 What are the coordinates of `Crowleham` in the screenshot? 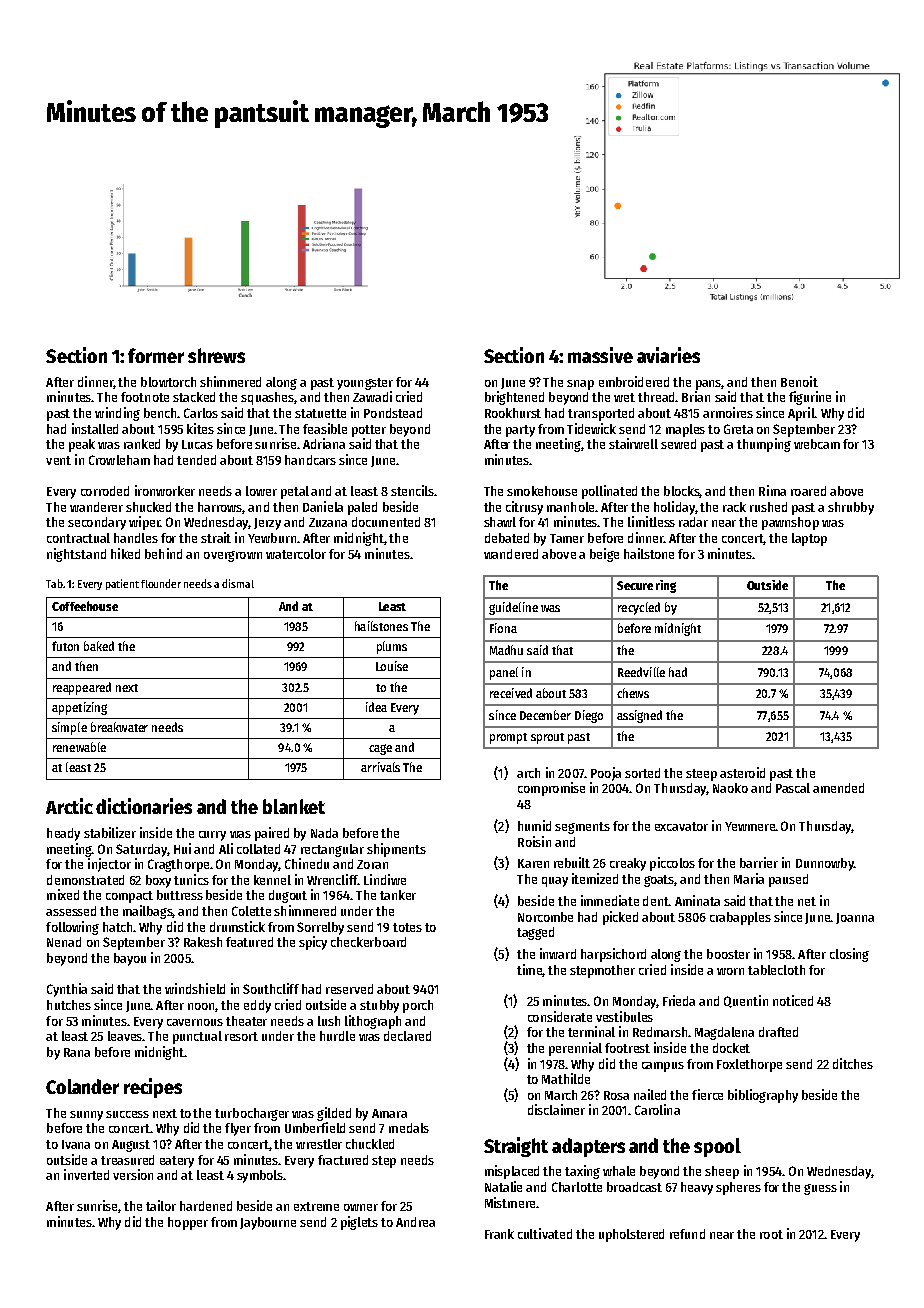 It's located at (119, 460).
